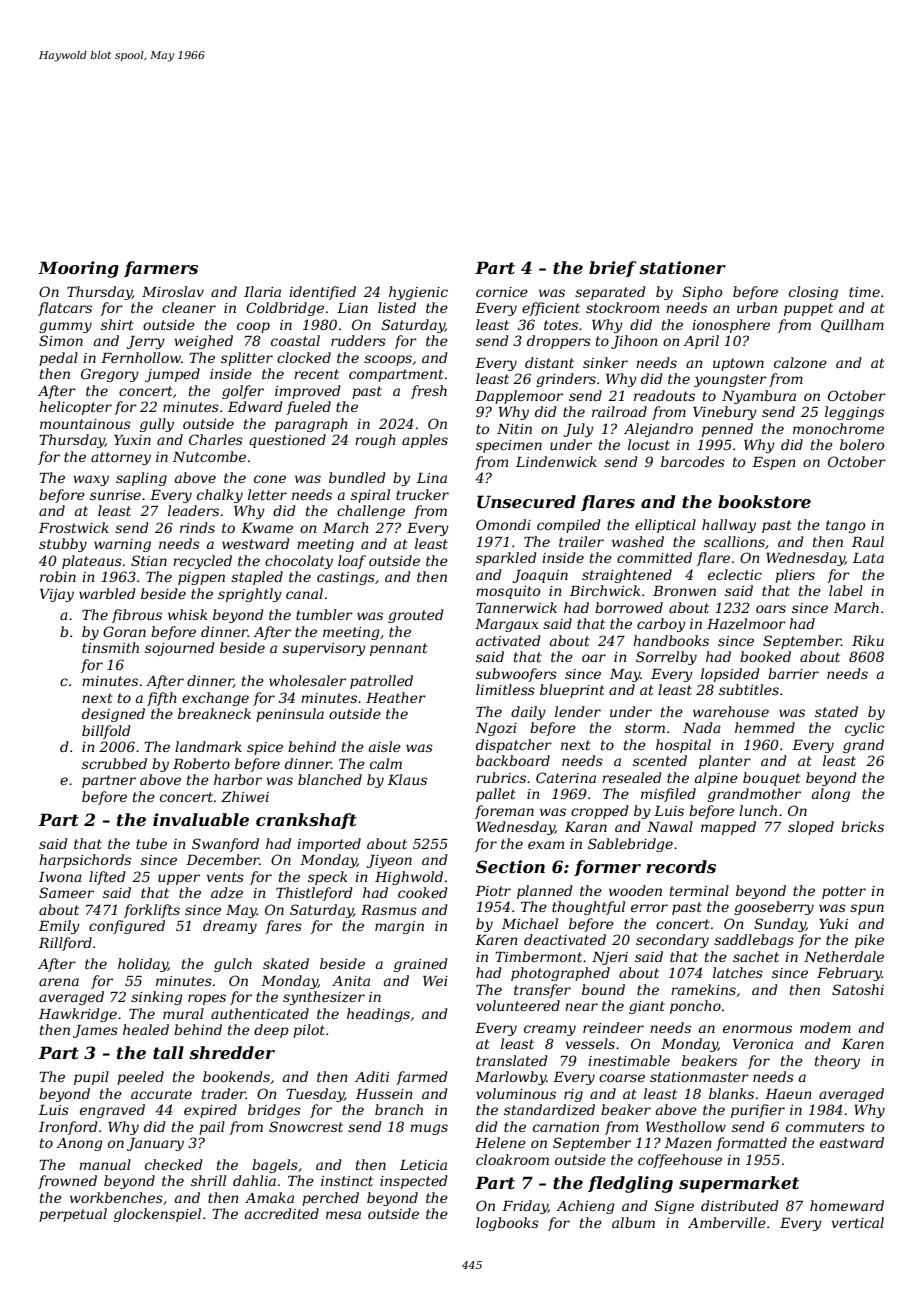 The width and height of the document is (924, 1308). Describe the element at coordinates (695, 1007) in the document. I see `poncho` at that location.
